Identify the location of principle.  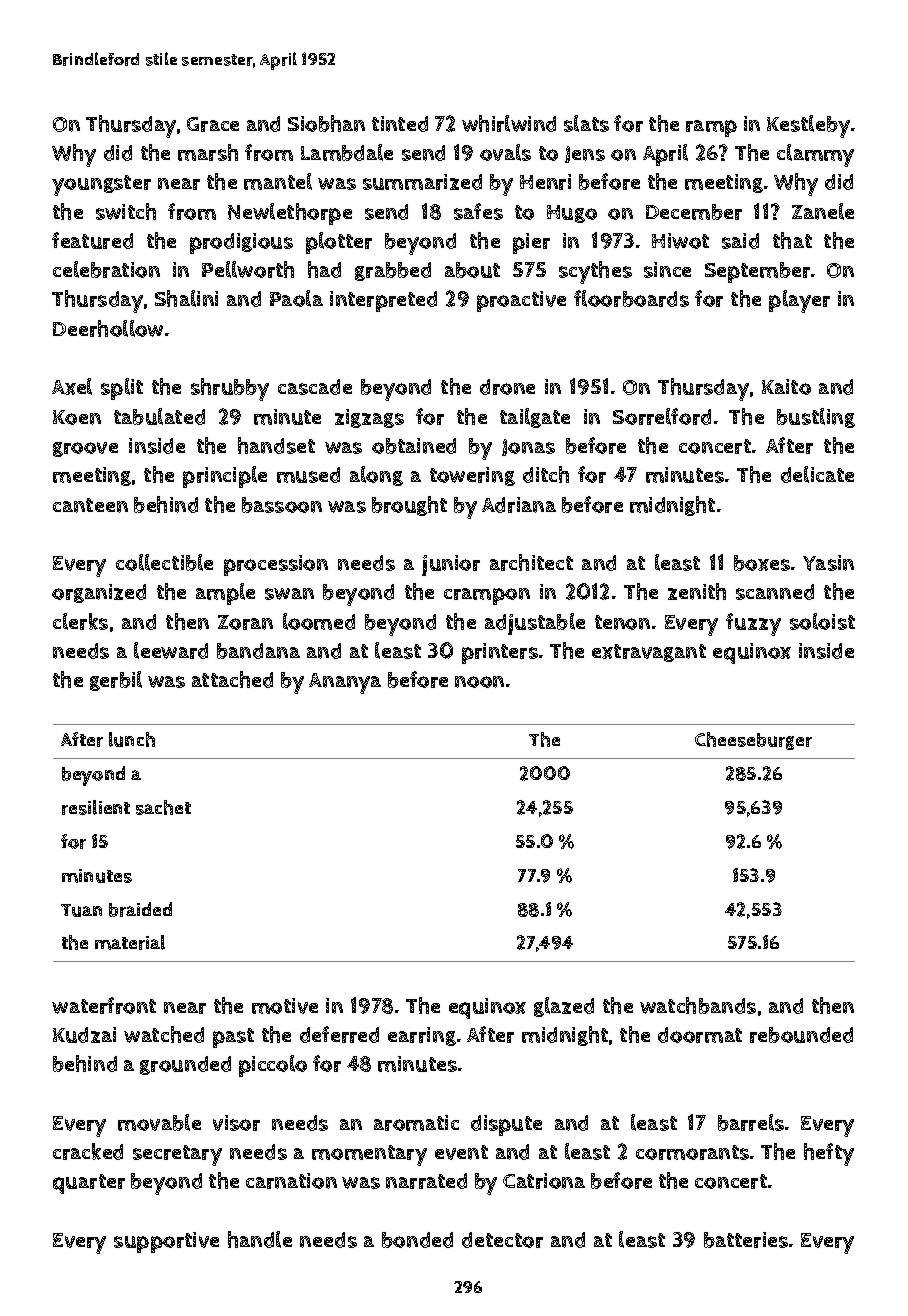
(225, 477).
